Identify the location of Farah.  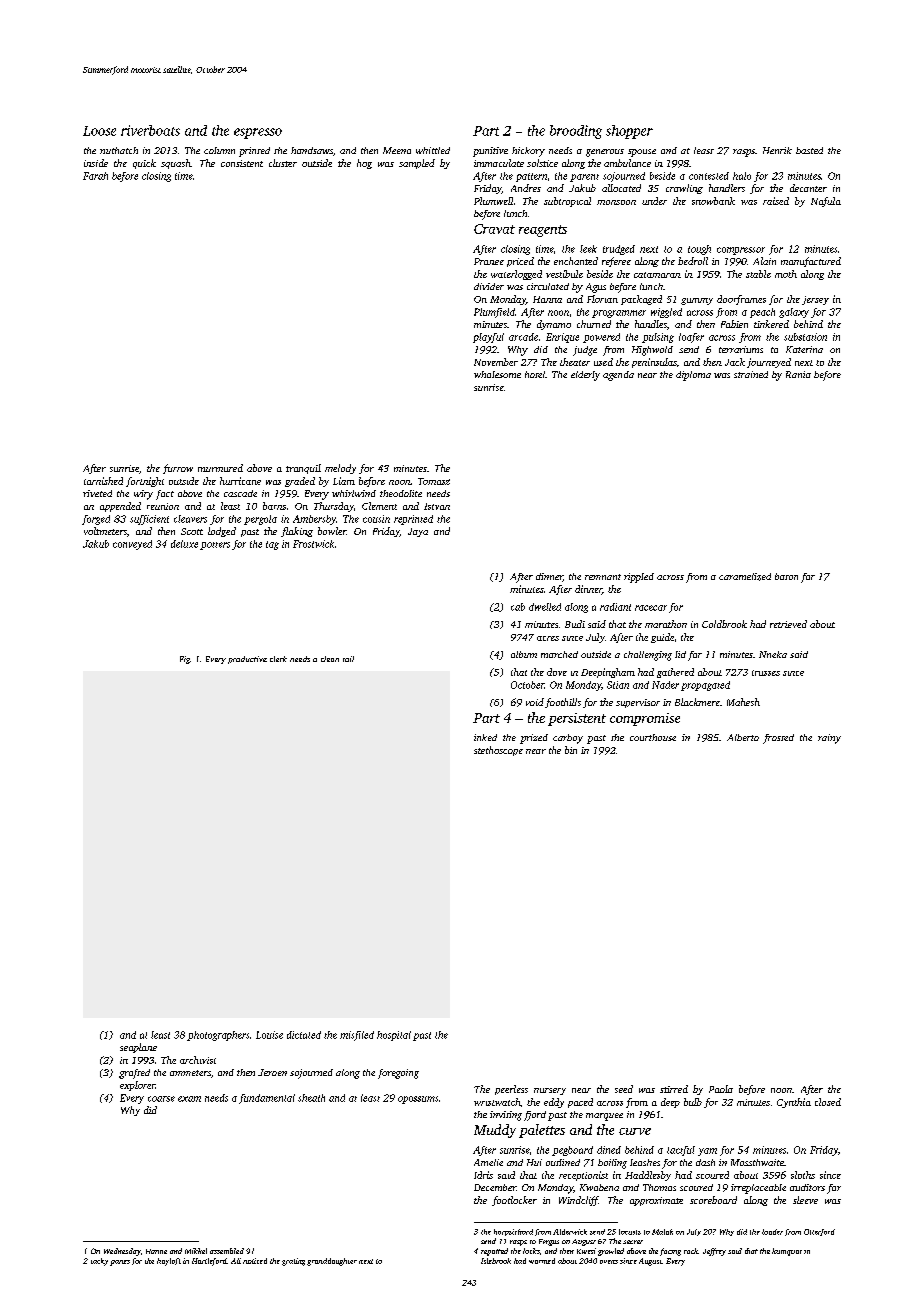
(95, 176).
